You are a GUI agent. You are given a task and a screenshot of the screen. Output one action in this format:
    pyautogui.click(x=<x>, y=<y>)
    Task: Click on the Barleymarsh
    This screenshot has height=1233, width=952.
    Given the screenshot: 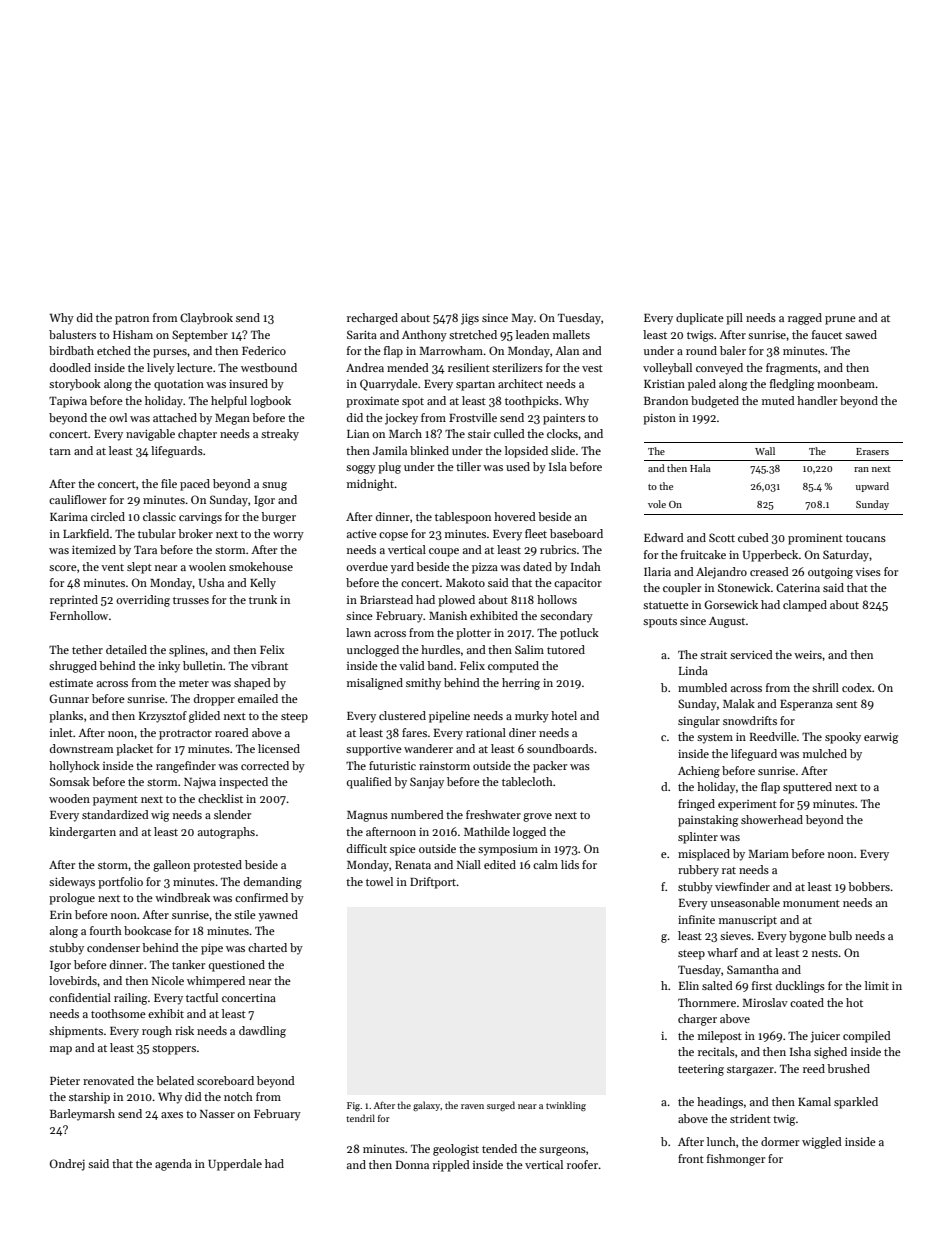 What is the action you would take?
    pyautogui.click(x=82, y=1115)
